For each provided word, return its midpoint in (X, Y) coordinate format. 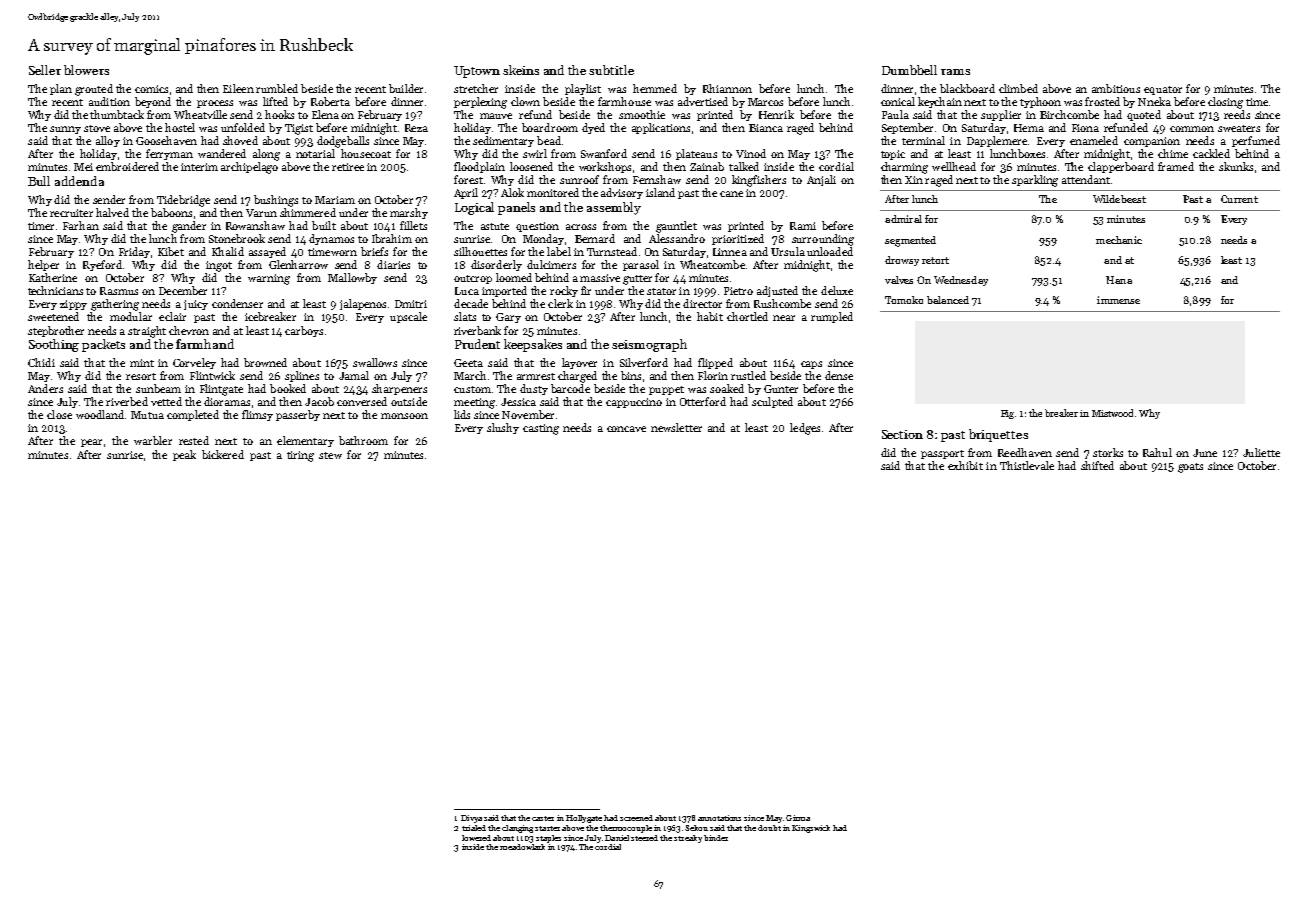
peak (184, 455)
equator (1163, 90)
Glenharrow (298, 264)
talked (744, 166)
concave (626, 429)
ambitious (1116, 88)
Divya (471, 819)
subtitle (611, 70)
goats (1190, 468)
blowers (86, 70)
